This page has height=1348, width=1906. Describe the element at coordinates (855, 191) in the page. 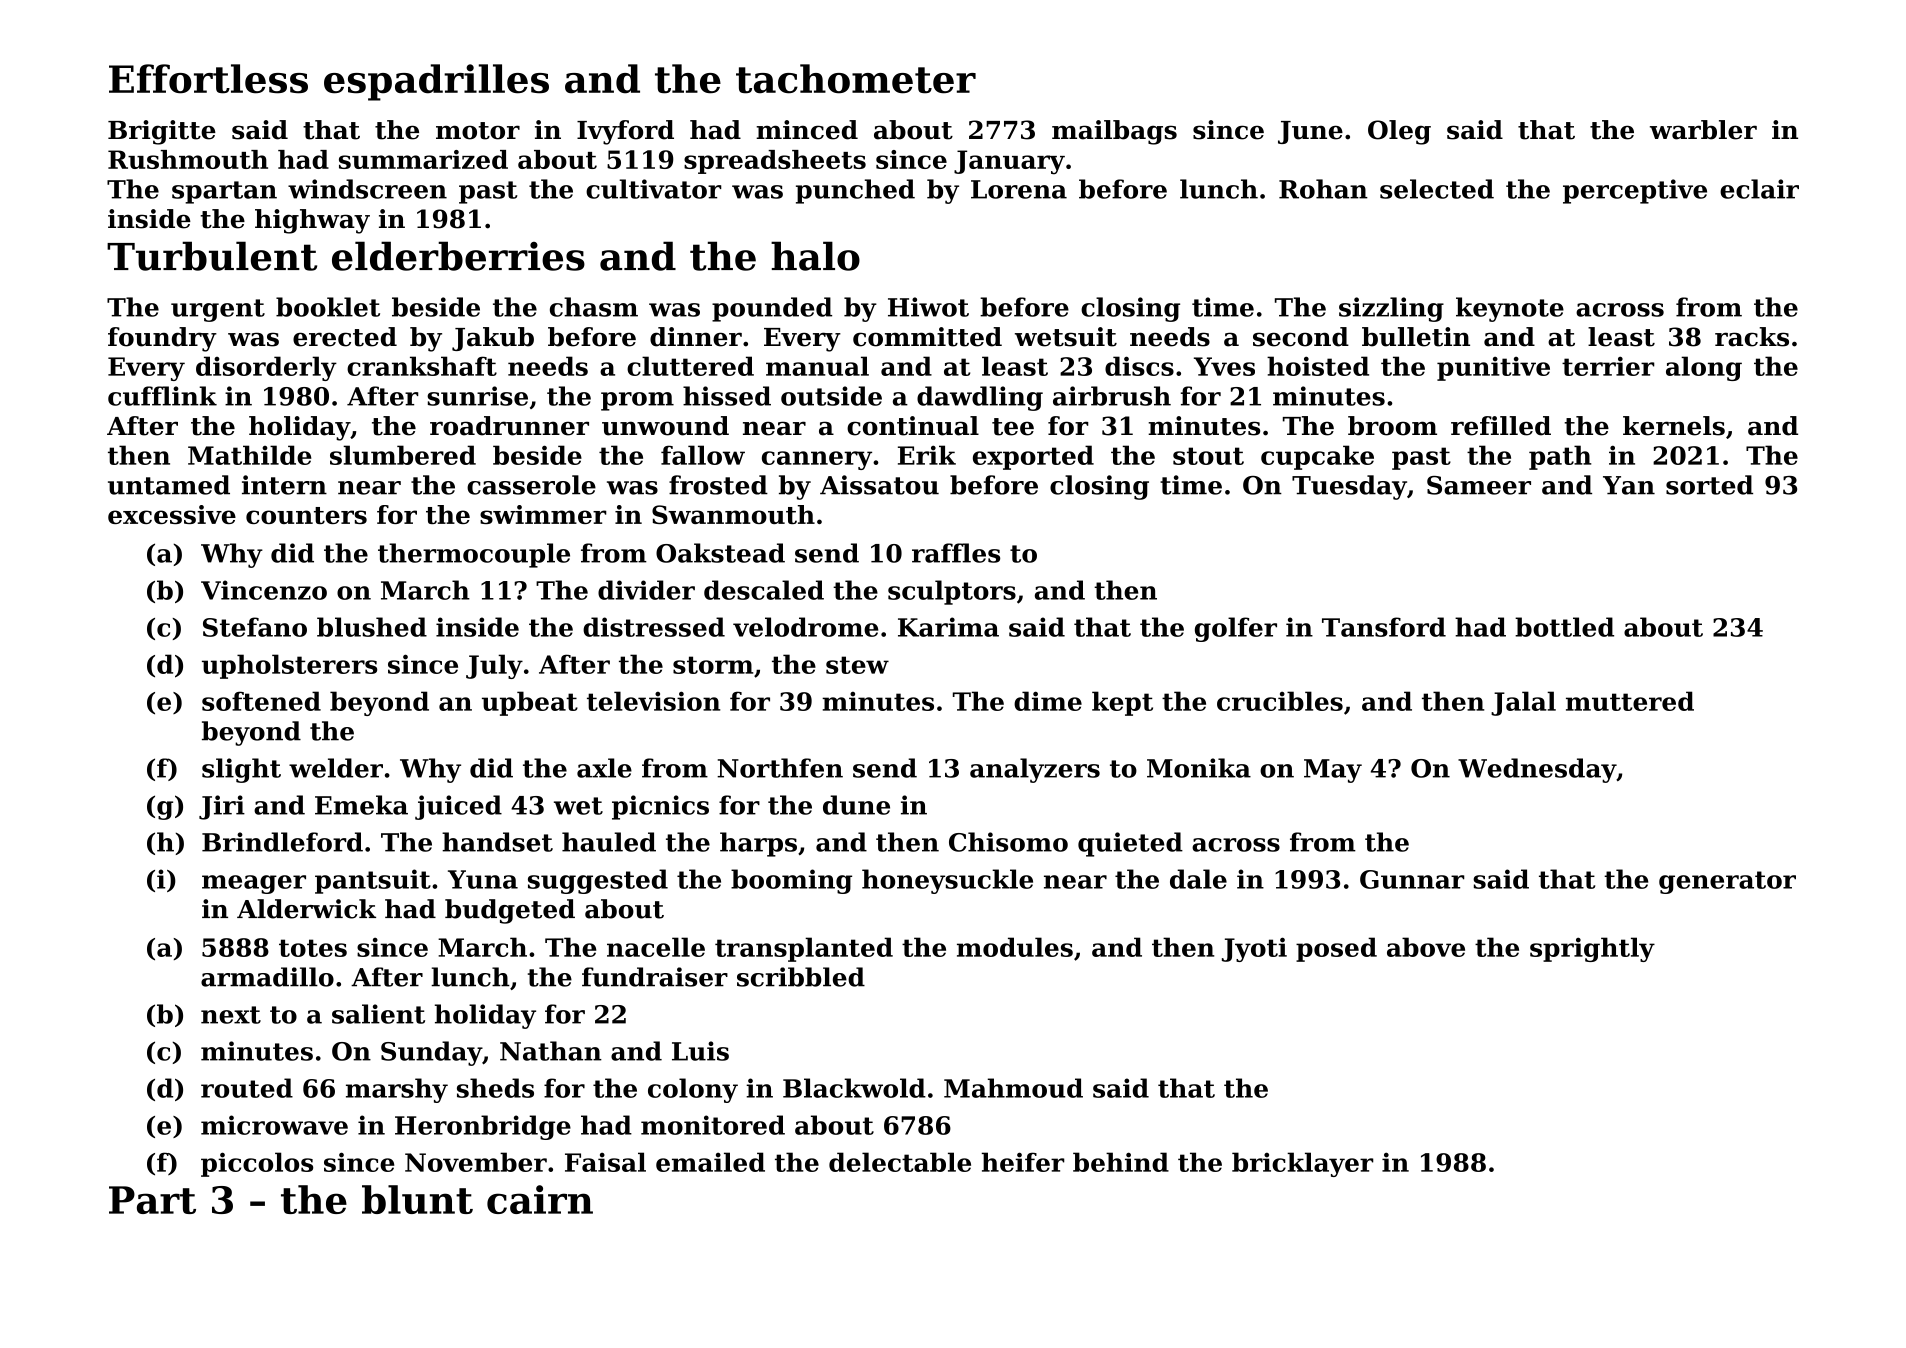

I see `punched` at that location.
